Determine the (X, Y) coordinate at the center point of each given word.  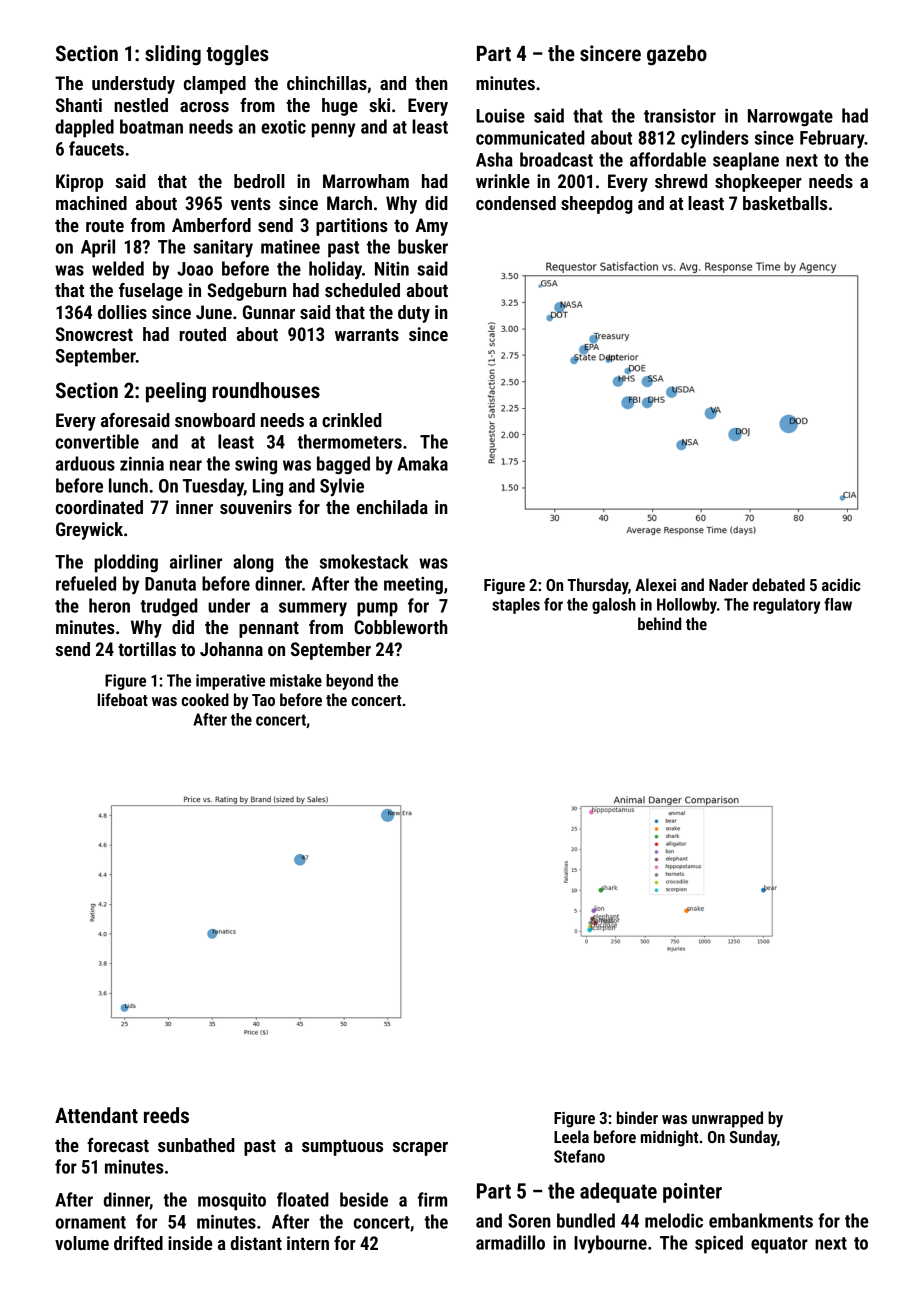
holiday (335, 270)
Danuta (170, 584)
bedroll (259, 181)
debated (778, 584)
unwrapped (727, 1119)
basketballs (785, 203)
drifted (138, 1243)
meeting (413, 586)
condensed (516, 203)
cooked (205, 699)
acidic (841, 584)
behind (659, 623)
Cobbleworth (401, 627)
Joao (195, 269)
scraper (420, 1149)
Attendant (96, 1115)
